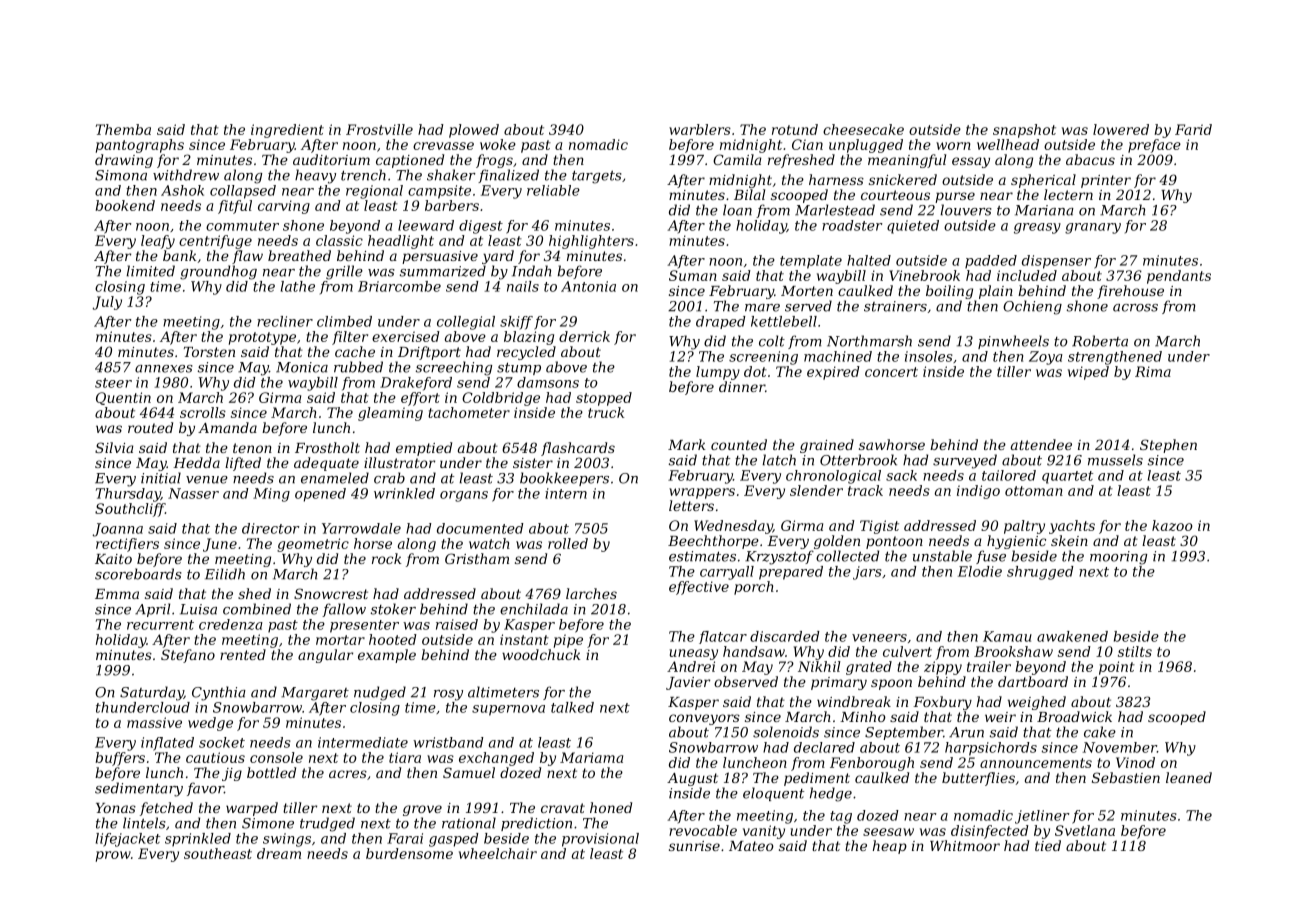 Image resolution: width=1308 pixels, height=924 pixels. What do you see at coordinates (1036, 763) in the screenshot?
I see `announcements` at bounding box center [1036, 763].
